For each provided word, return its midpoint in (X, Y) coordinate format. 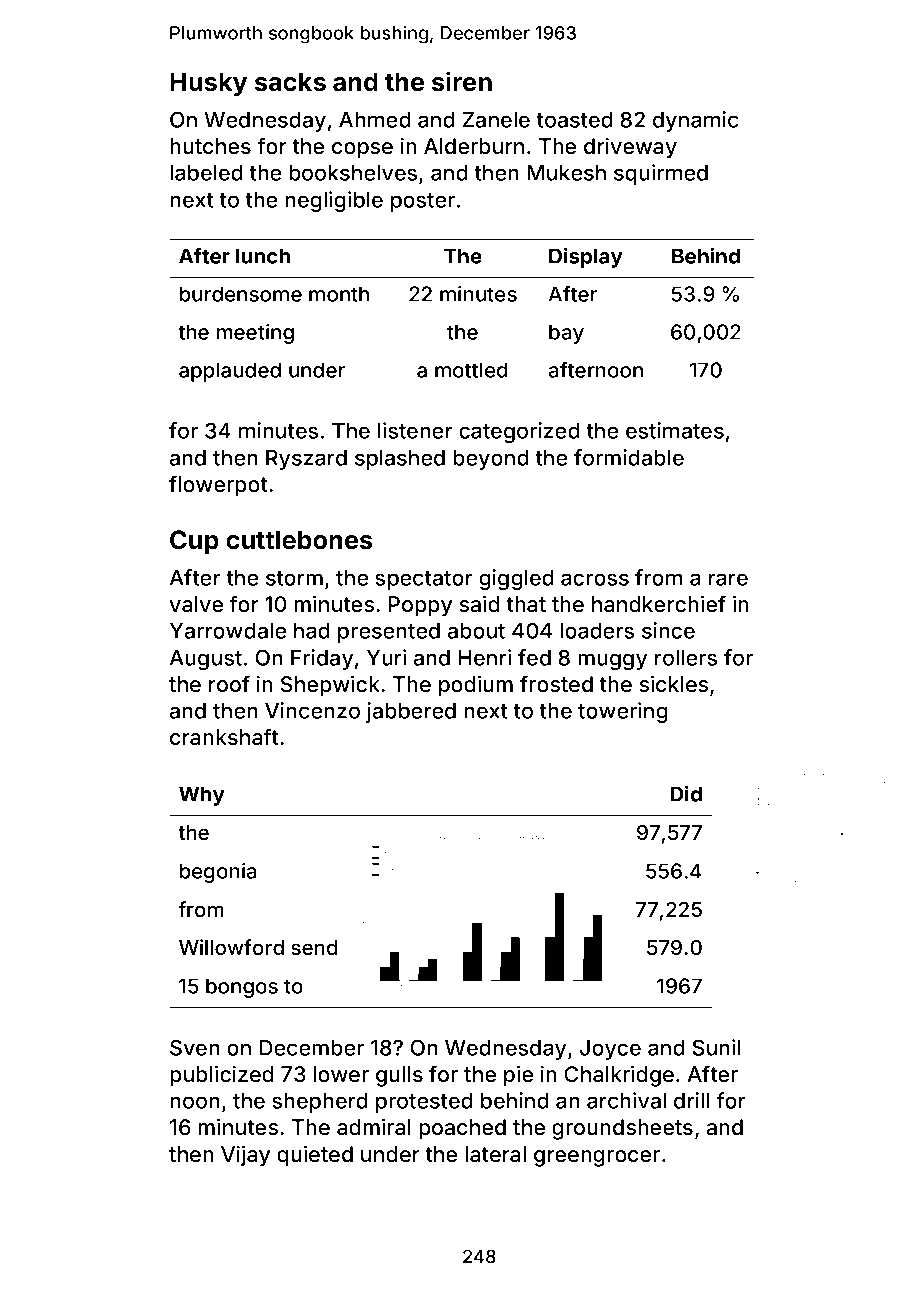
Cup (194, 542)
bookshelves (353, 173)
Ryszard (306, 460)
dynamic (696, 121)
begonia (218, 873)
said (479, 604)
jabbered (411, 712)
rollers (686, 658)
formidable (629, 457)
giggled (516, 579)
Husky (208, 84)
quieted (315, 1156)
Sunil (716, 1047)
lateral (495, 1154)
